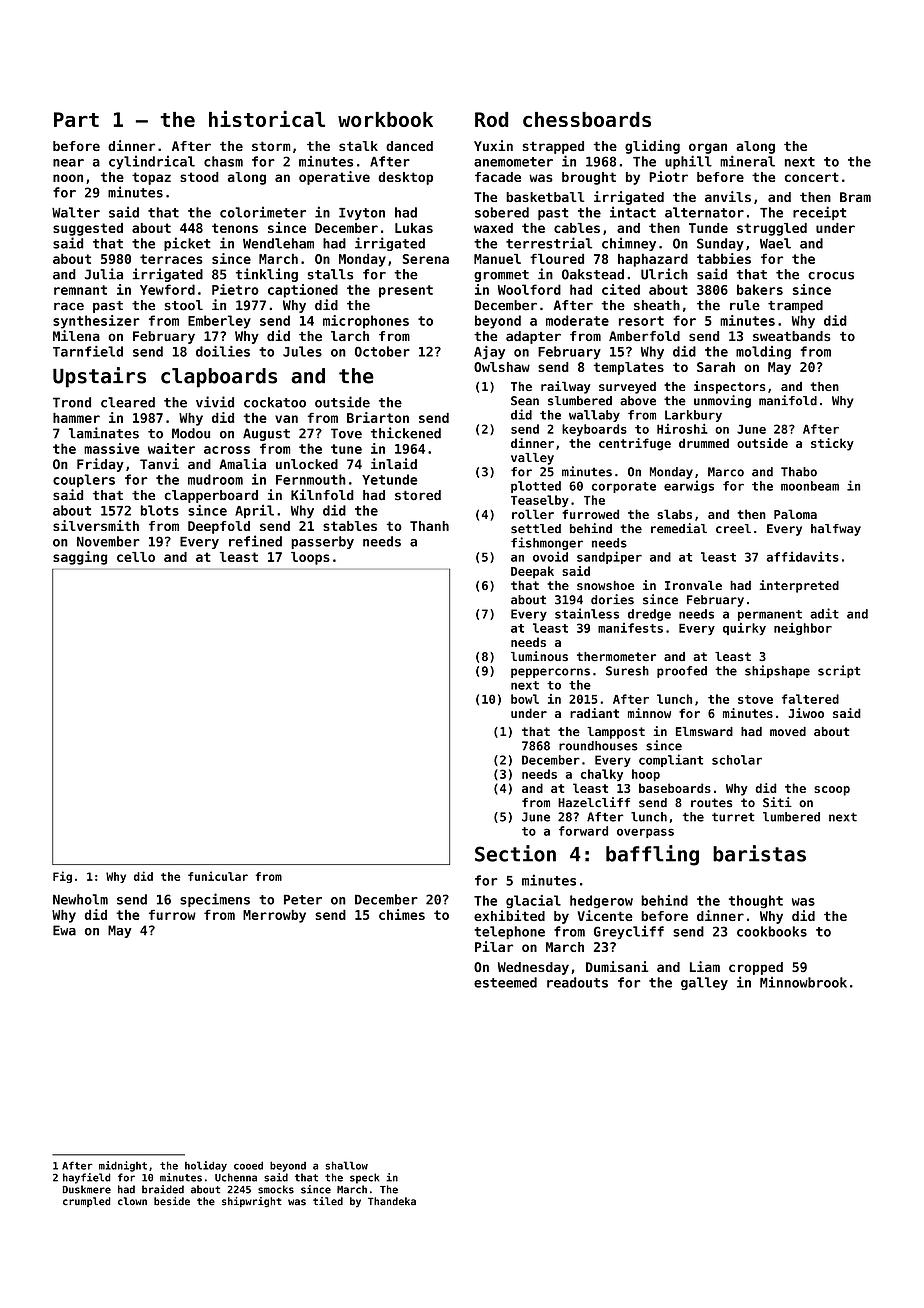  I want to click on mineral, so click(747, 161).
